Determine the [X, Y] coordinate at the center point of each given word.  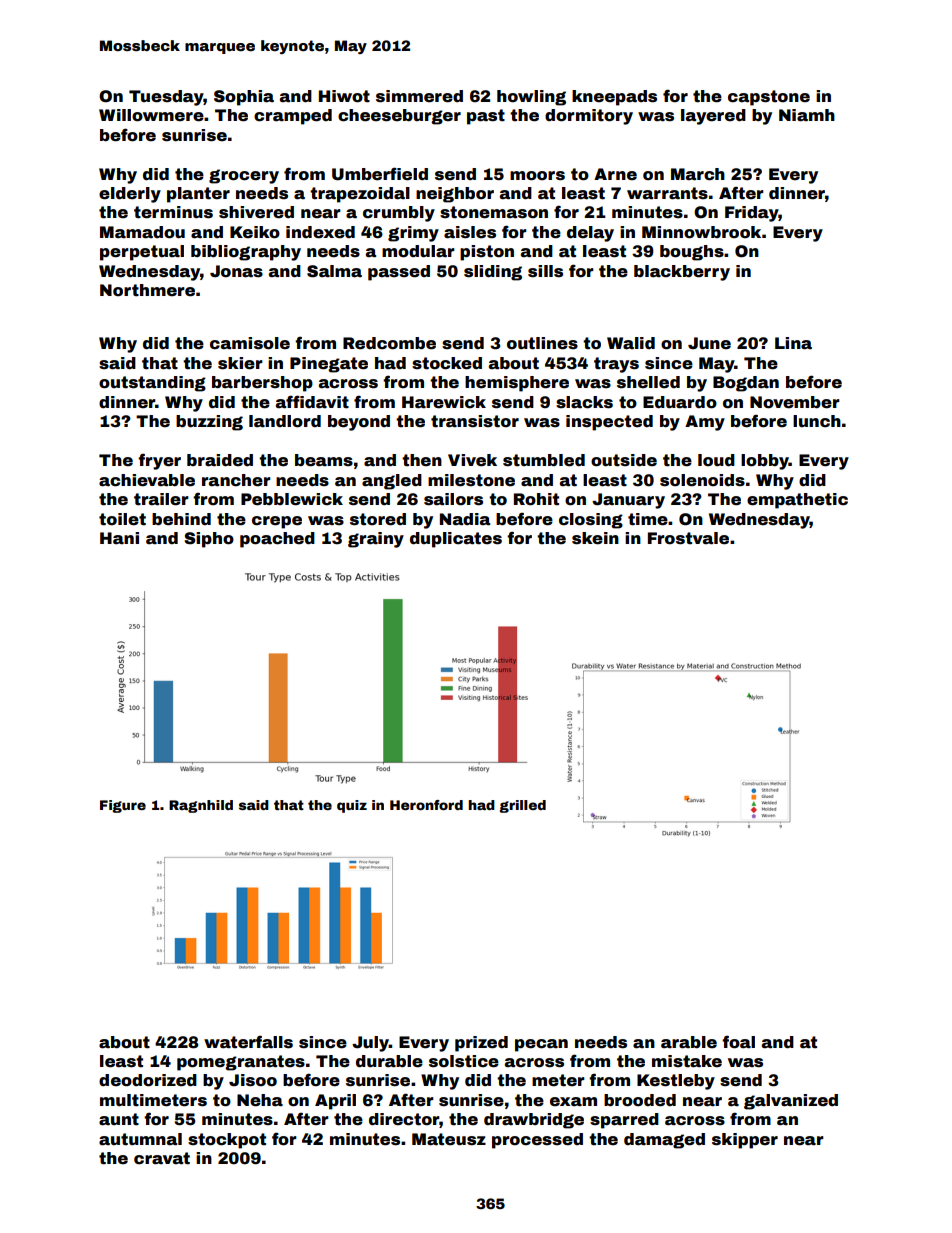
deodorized [148, 1080]
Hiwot [344, 96]
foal [738, 1042]
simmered [419, 96]
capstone [769, 98]
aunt [119, 1119]
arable [689, 1042]
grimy [413, 234]
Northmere [147, 290]
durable [389, 1061]
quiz [352, 806]
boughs [692, 253]
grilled [522, 806]
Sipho [209, 540]
